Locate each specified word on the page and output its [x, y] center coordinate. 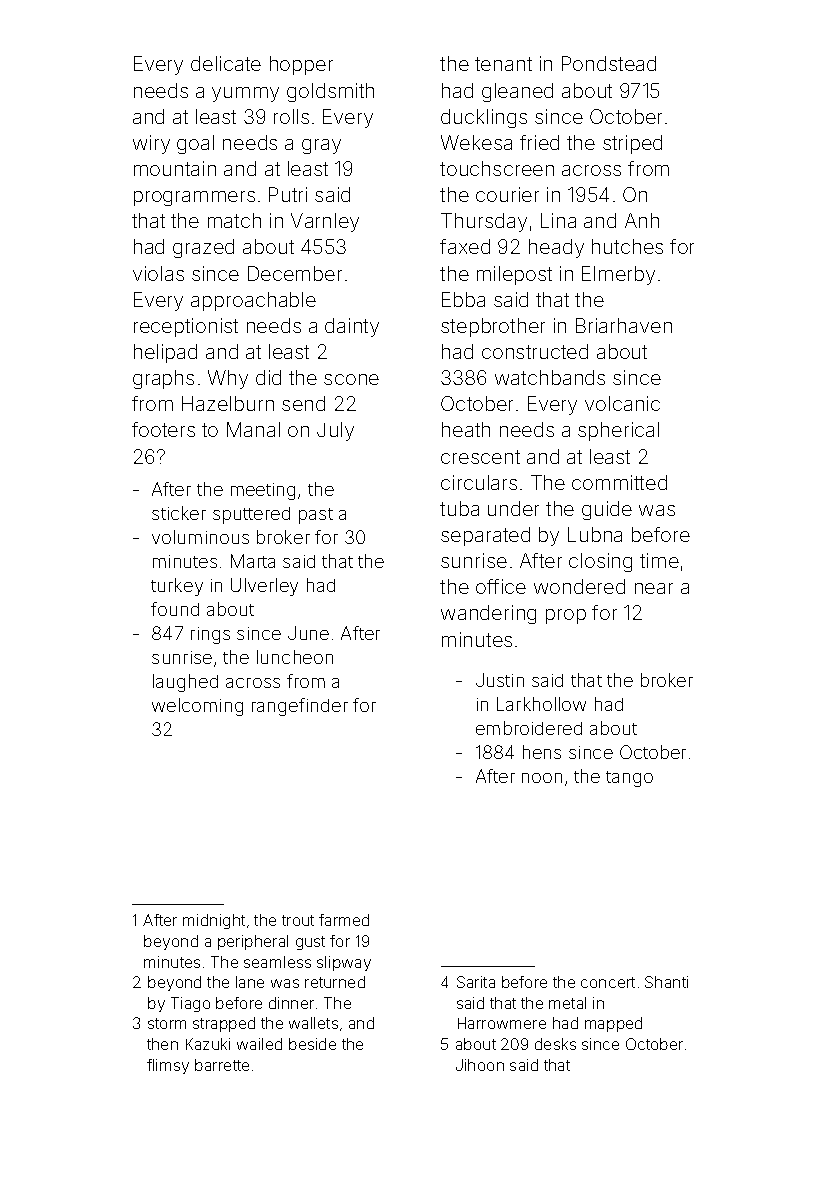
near [654, 588]
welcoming [197, 707]
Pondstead [609, 63]
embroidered [529, 728]
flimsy [168, 1066]
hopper [301, 65]
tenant [503, 64]
